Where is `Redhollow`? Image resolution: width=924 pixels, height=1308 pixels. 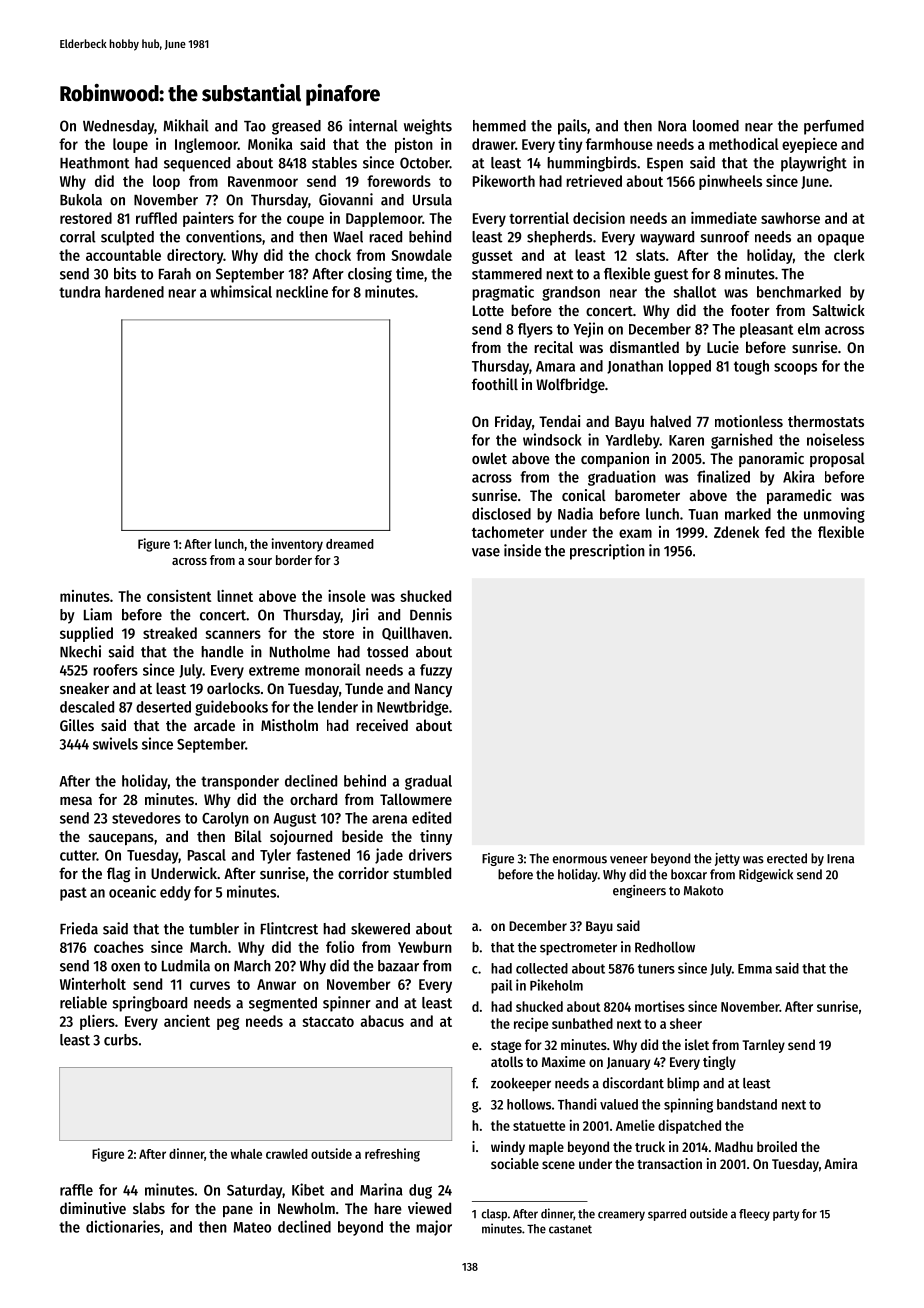 Redhollow is located at coordinates (665, 947).
